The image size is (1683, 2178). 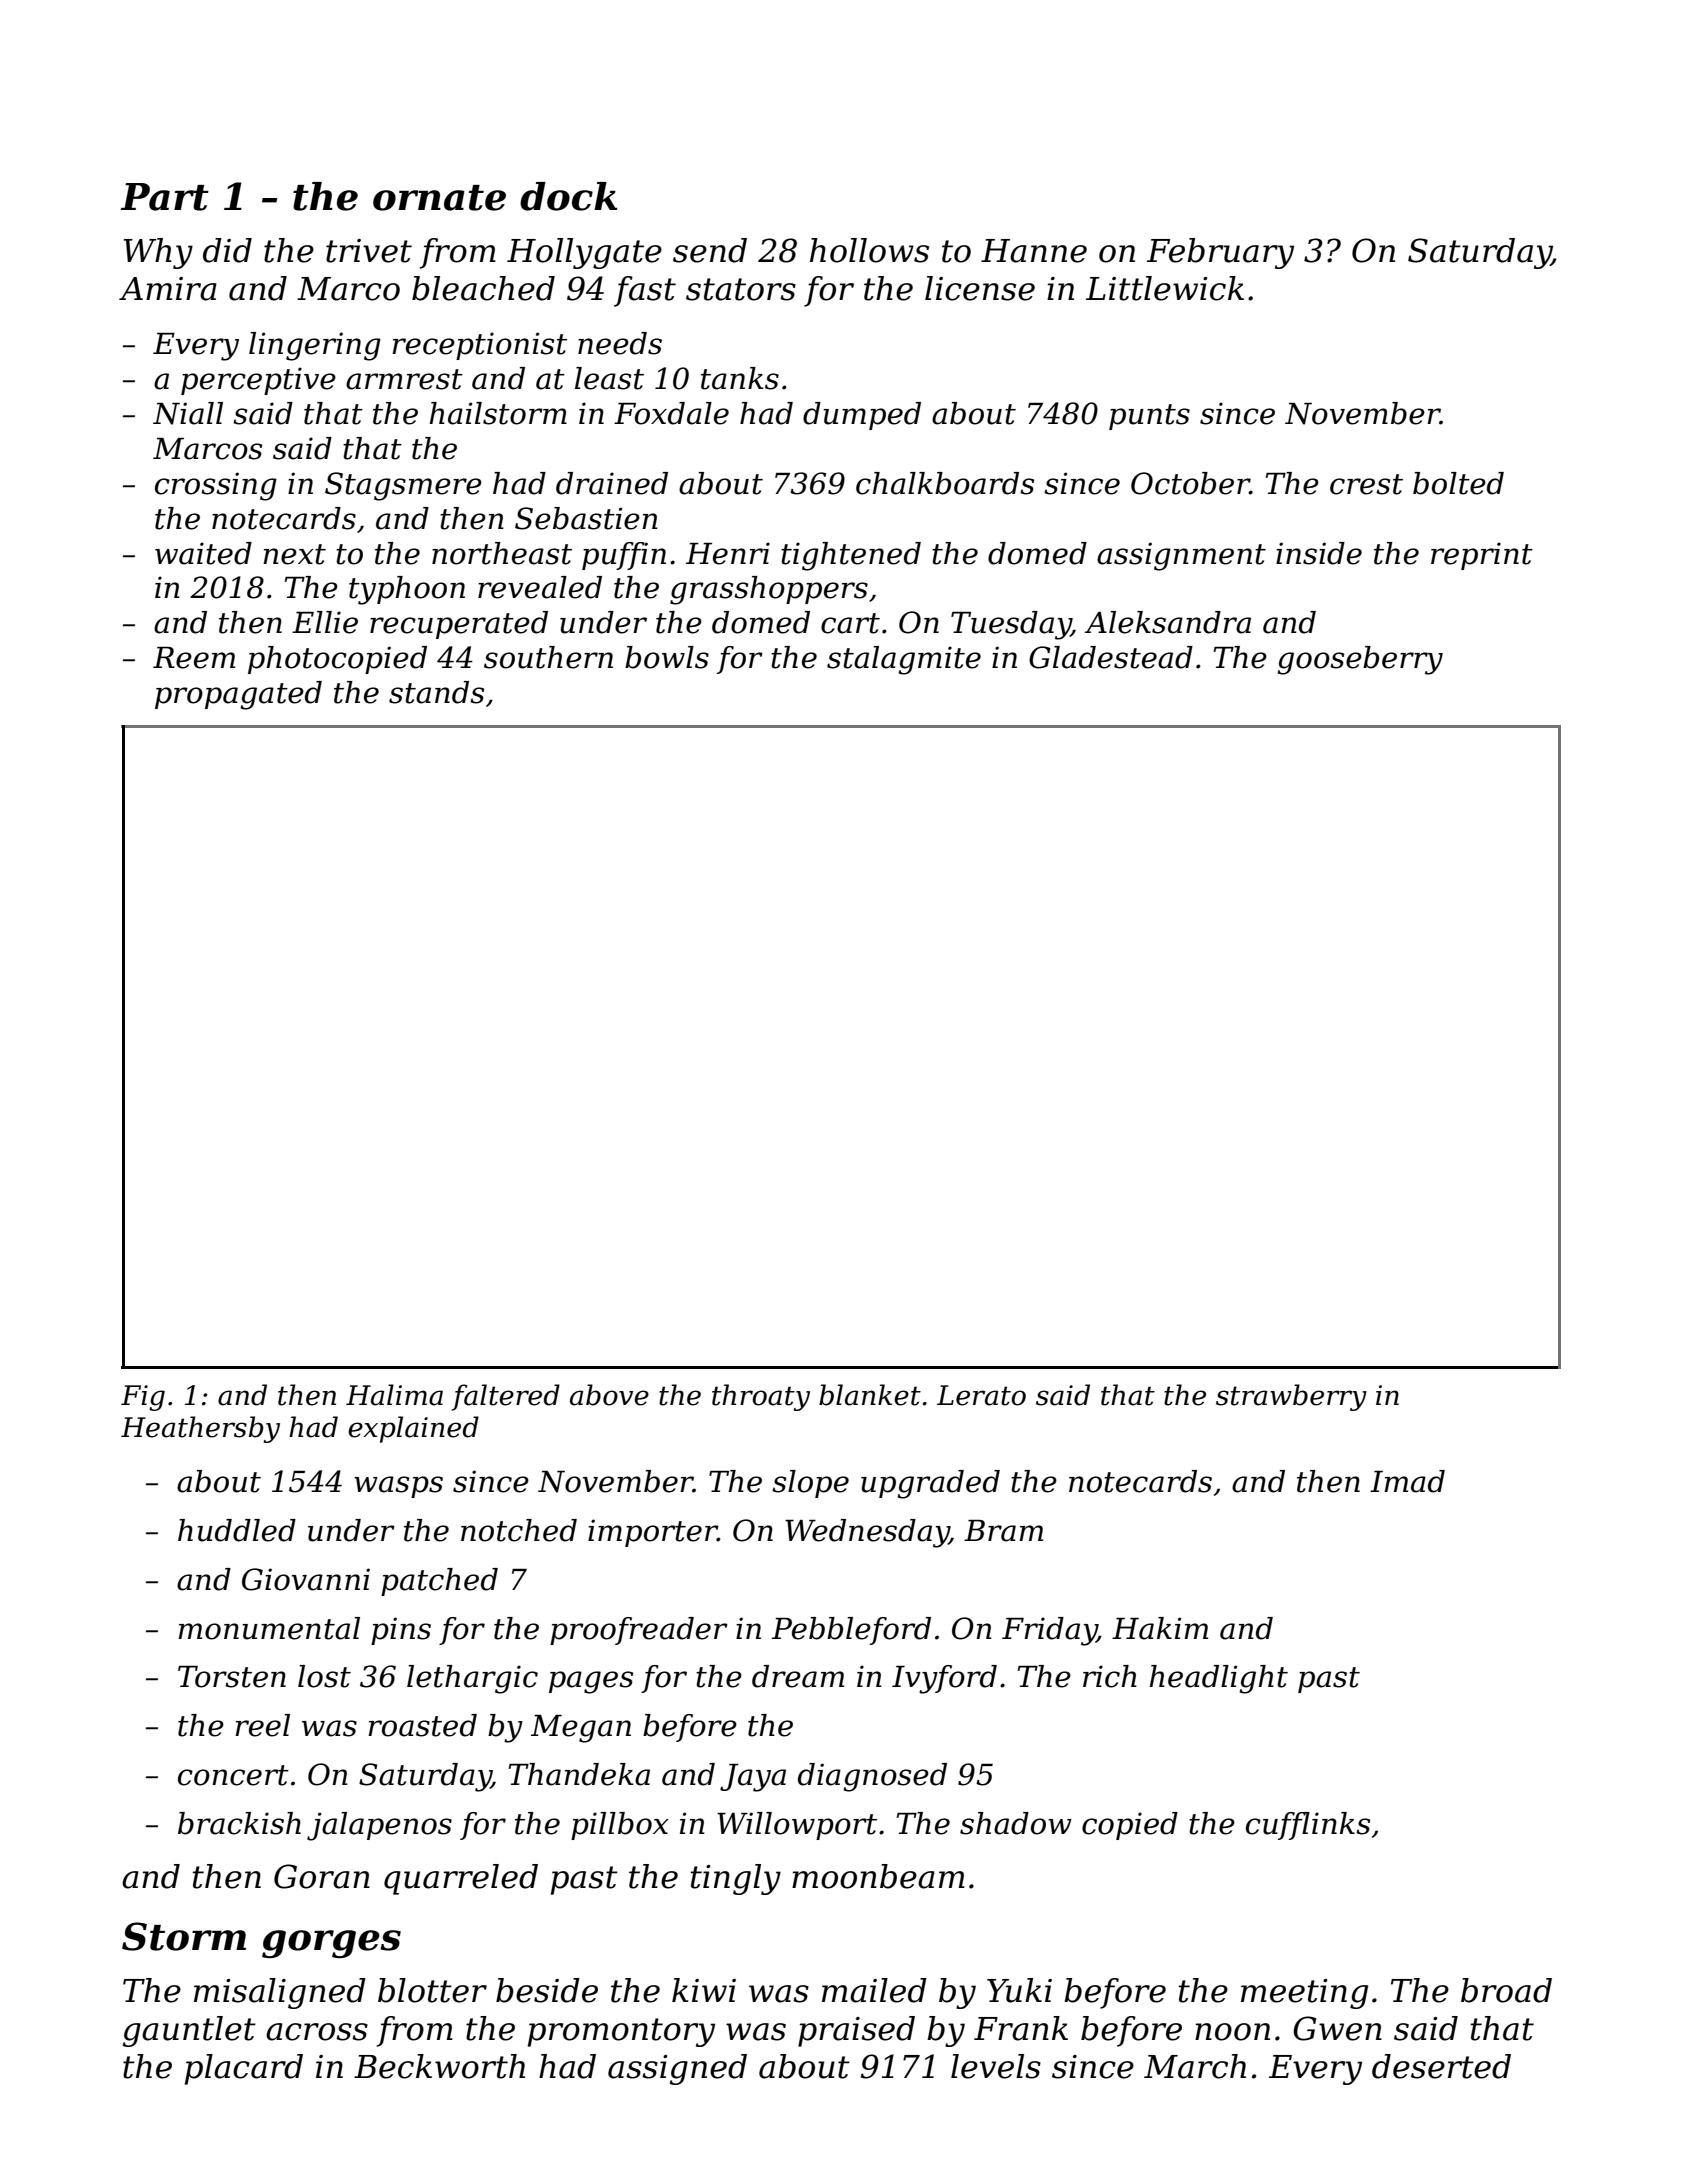 I want to click on license, so click(x=980, y=288).
